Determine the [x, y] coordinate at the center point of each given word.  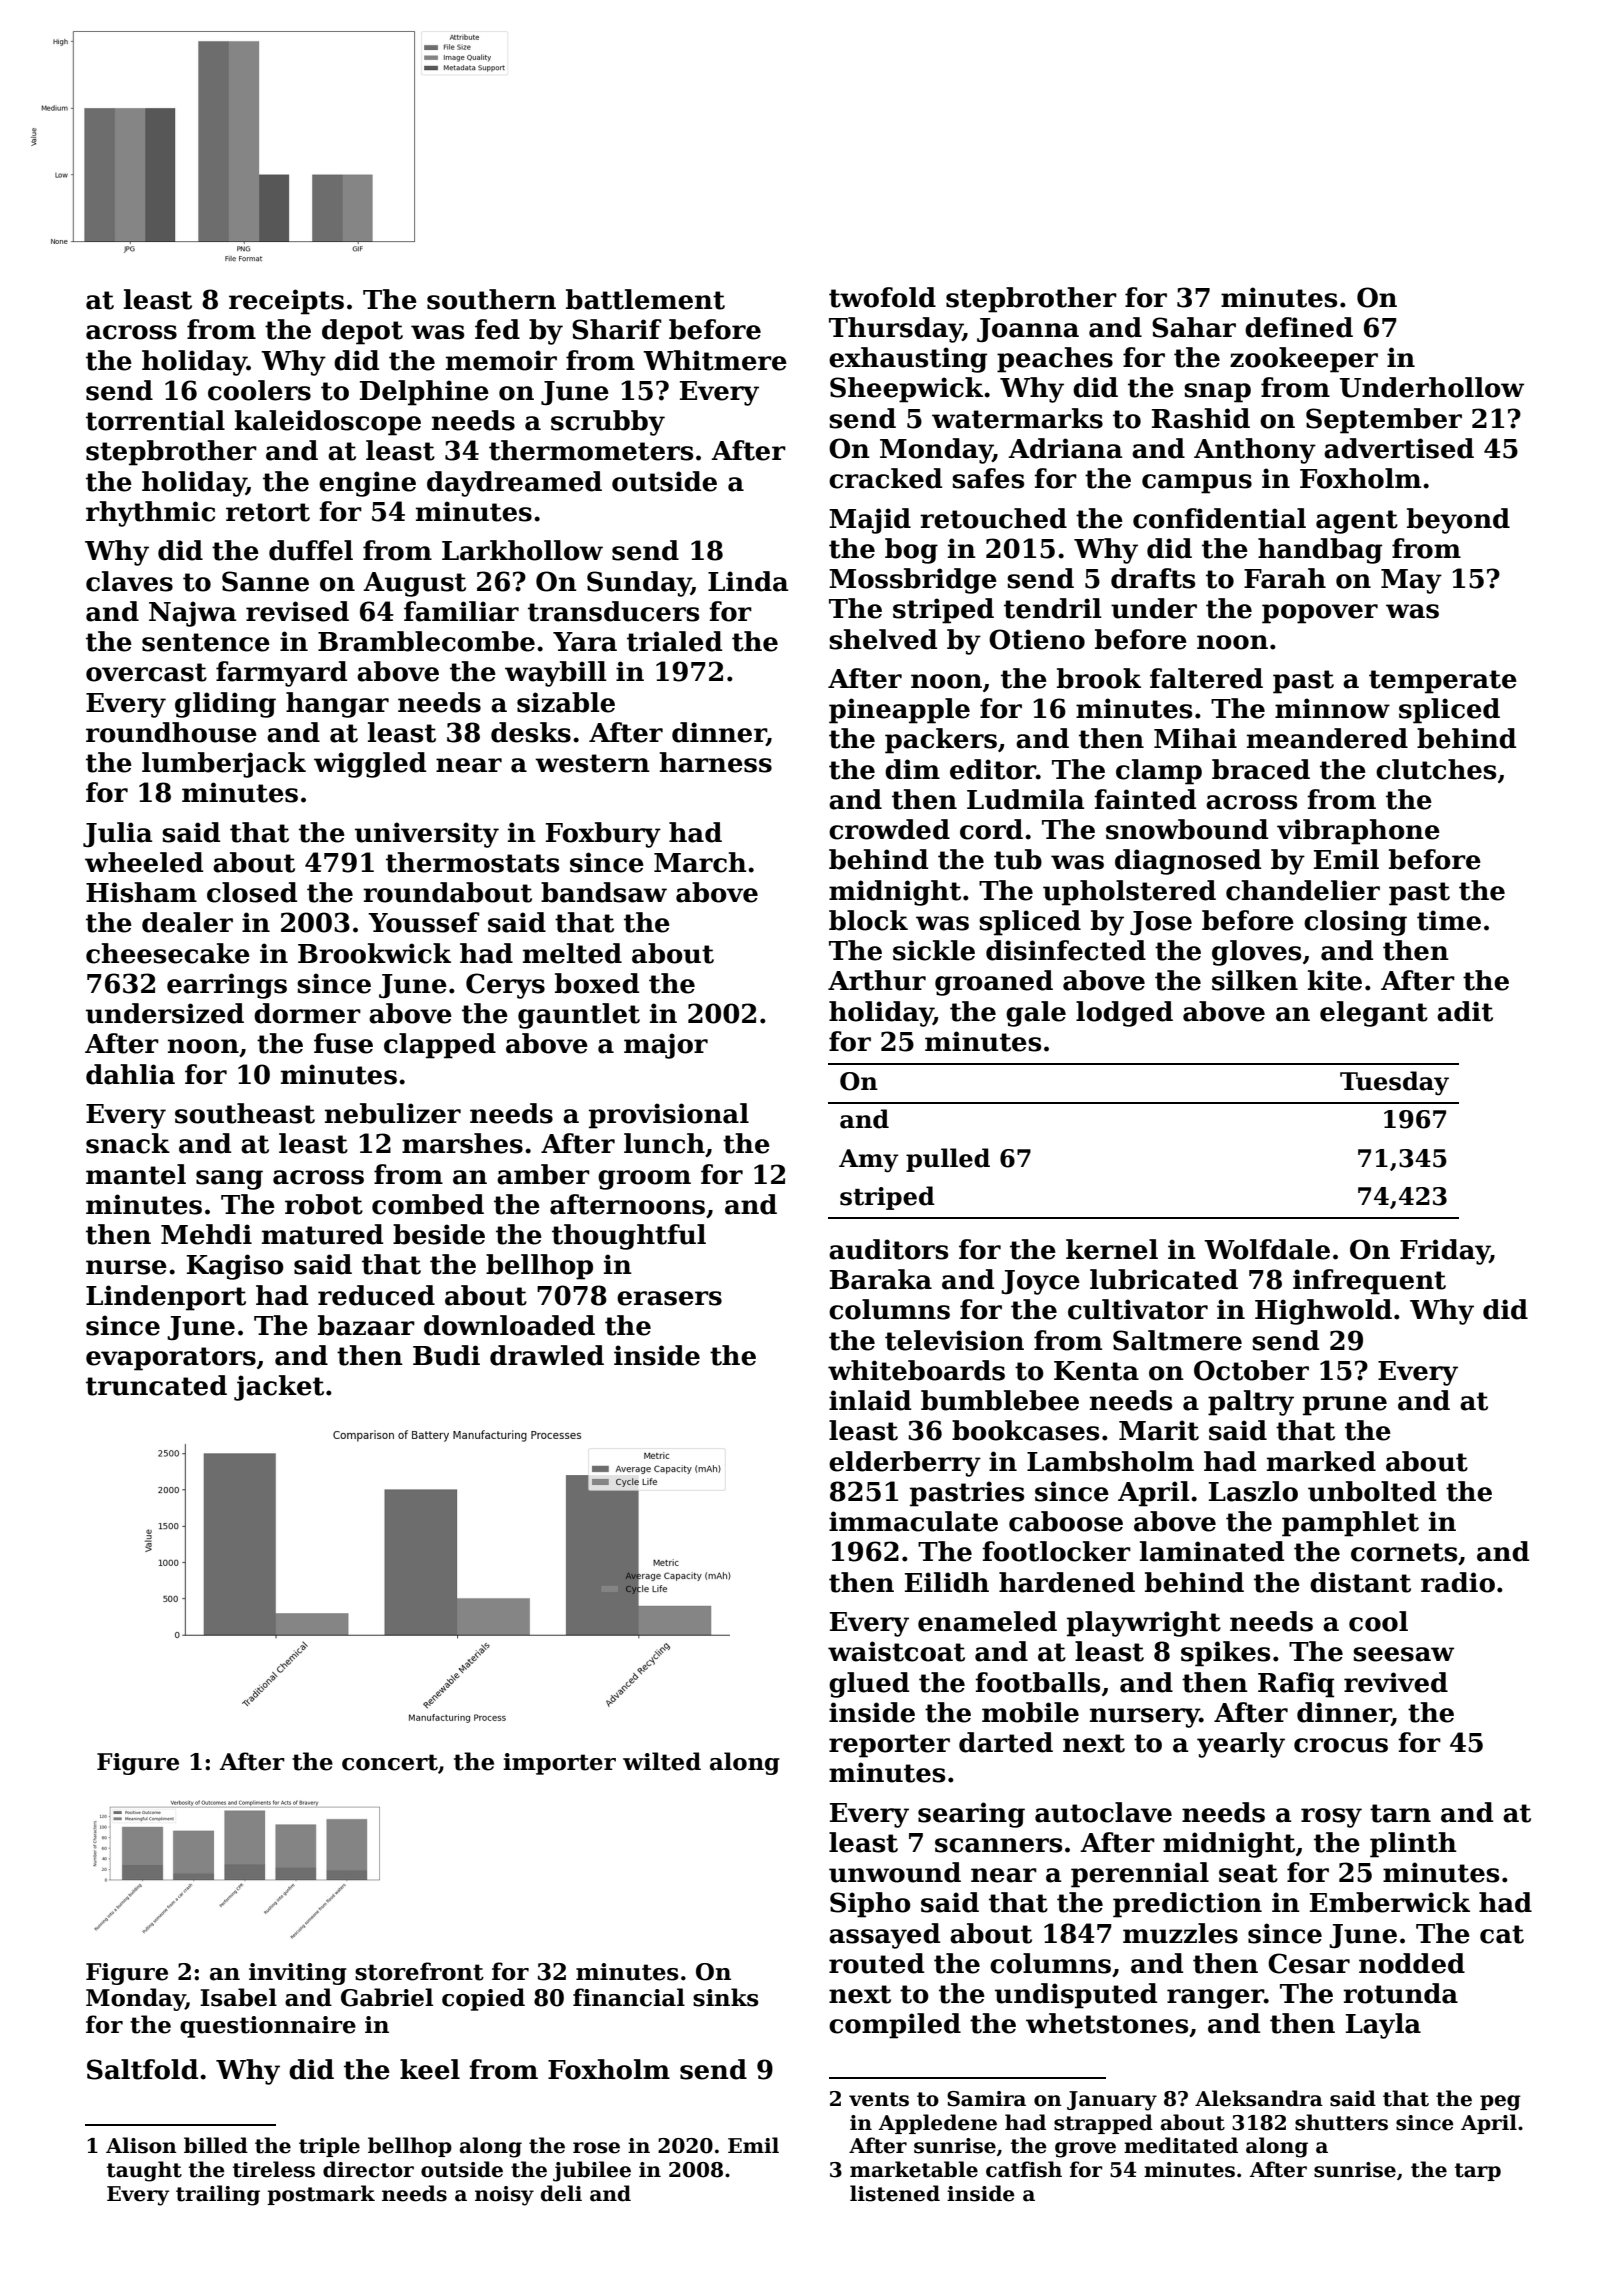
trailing [218, 2195]
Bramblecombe [426, 641]
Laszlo [1253, 1491]
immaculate [913, 1521]
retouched [993, 518]
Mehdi [206, 1234]
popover [1320, 614]
